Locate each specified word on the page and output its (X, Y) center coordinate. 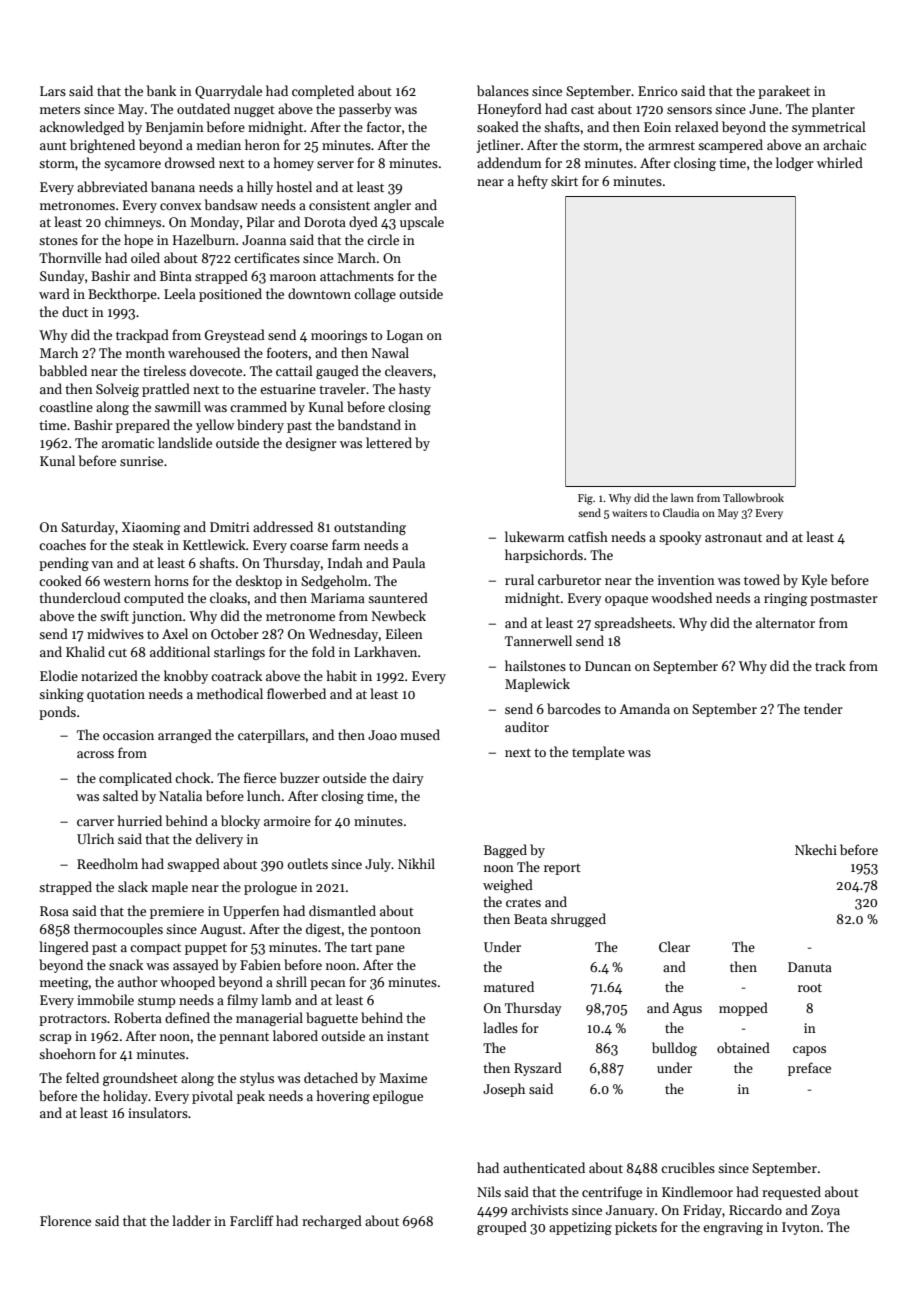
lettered (389, 442)
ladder (191, 1220)
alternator (785, 622)
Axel (175, 633)
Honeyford (510, 110)
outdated (203, 108)
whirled (840, 162)
